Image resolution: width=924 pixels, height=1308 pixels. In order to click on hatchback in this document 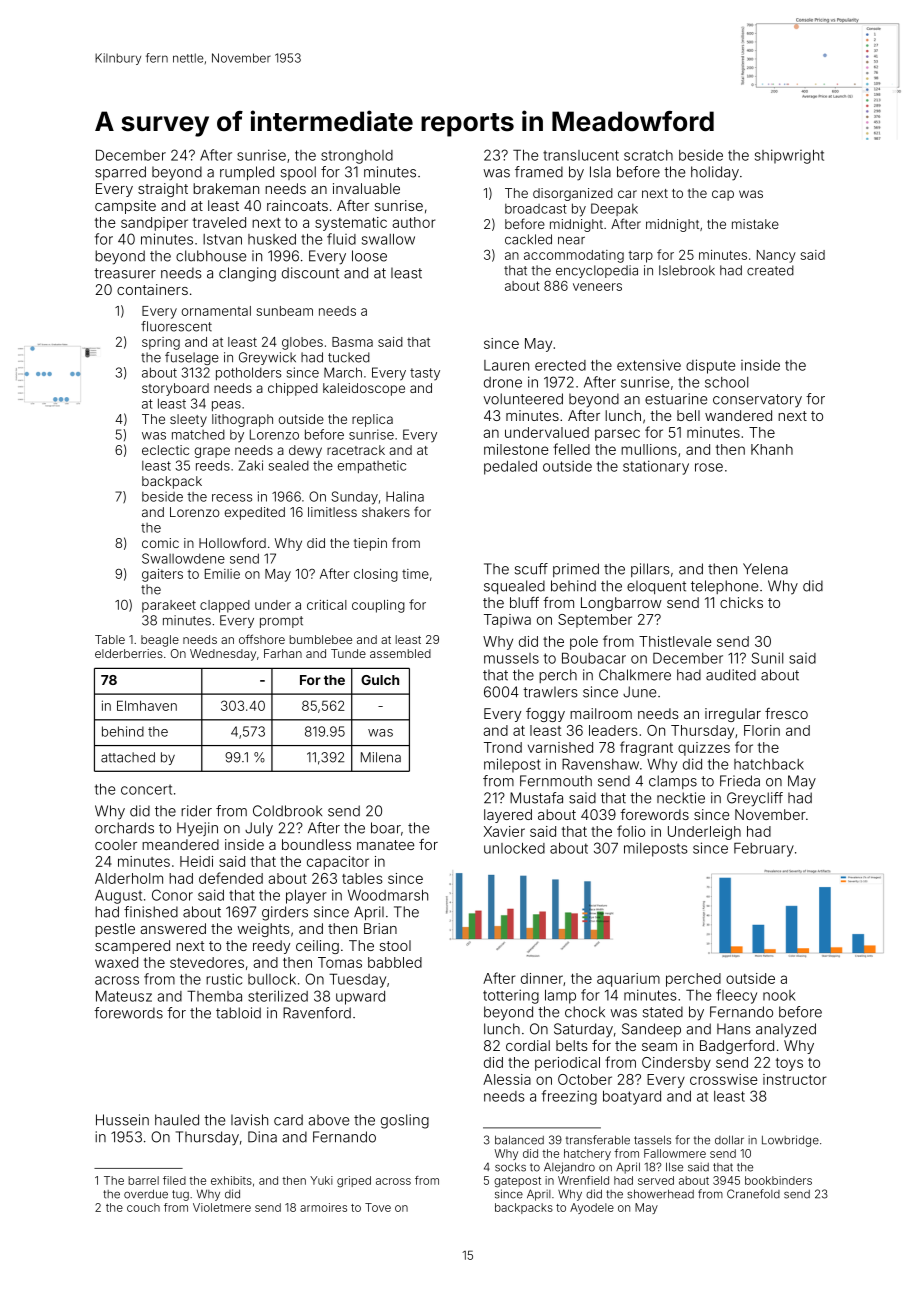, I will do `click(769, 764)`.
